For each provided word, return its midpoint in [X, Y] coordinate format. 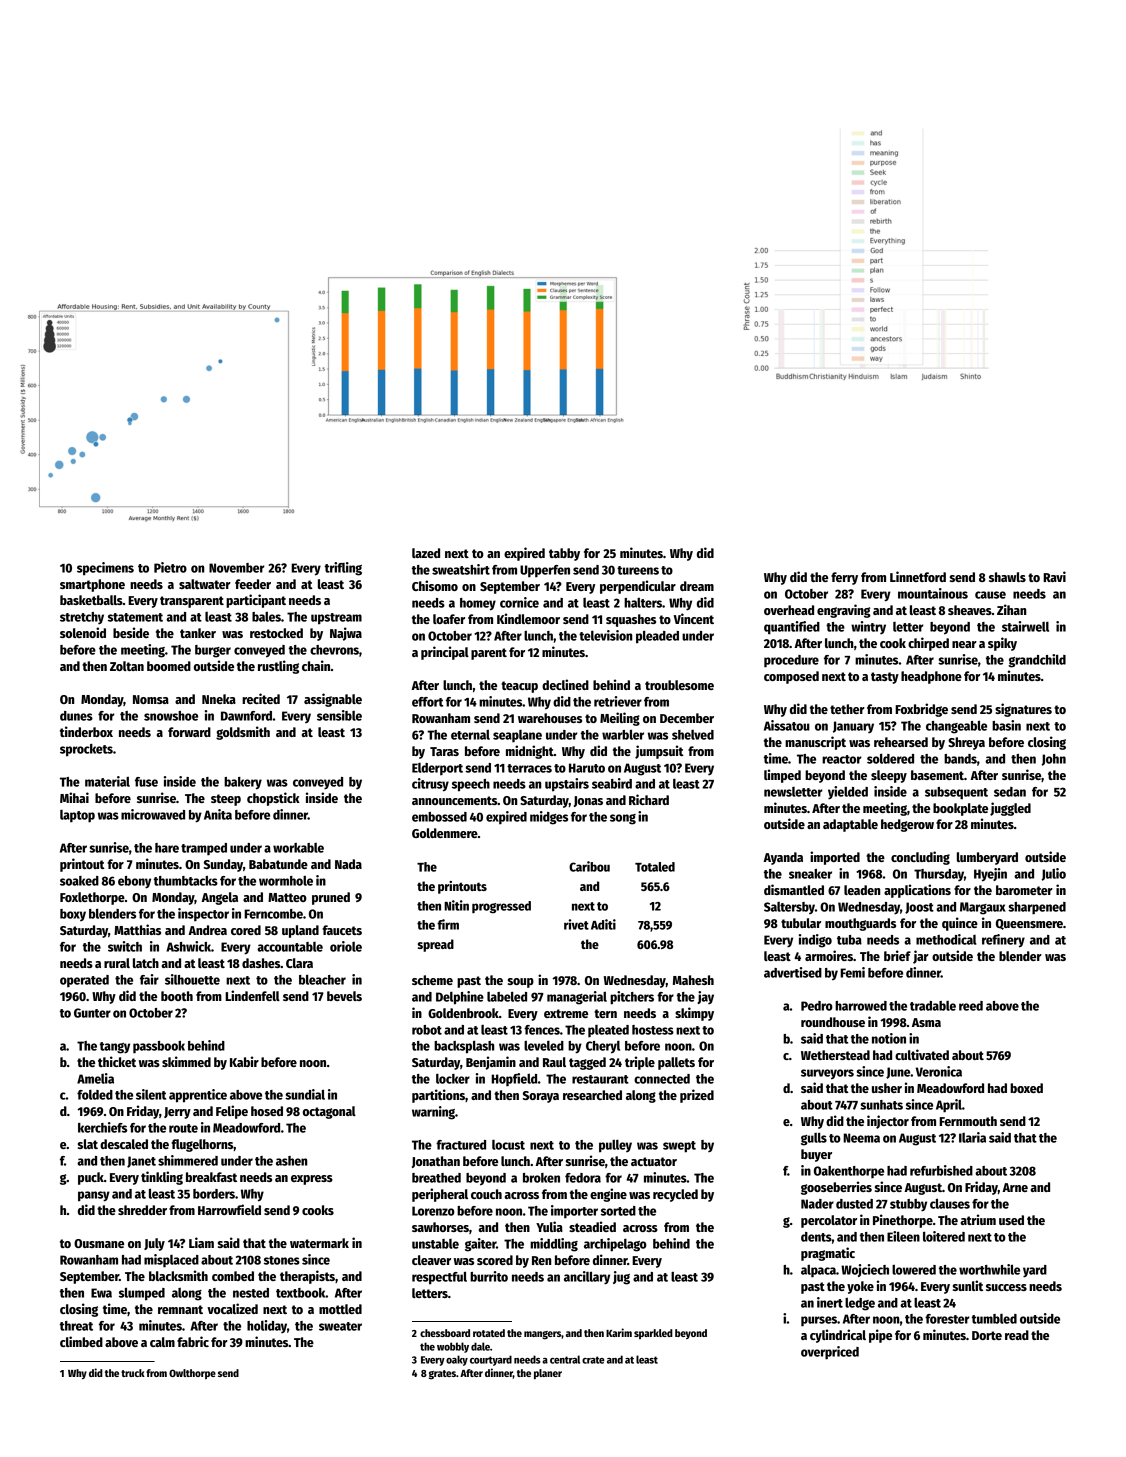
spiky [1002, 644]
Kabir [244, 1061]
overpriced [830, 1353]
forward [189, 732]
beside [131, 632]
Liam [201, 1242]
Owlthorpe [192, 1374]
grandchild [1037, 661]
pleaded [657, 637]
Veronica [939, 1071]
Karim [619, 1332]
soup [521, 983]
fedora [583, 1178]
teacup [519, 687]
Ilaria [972, 1137]
